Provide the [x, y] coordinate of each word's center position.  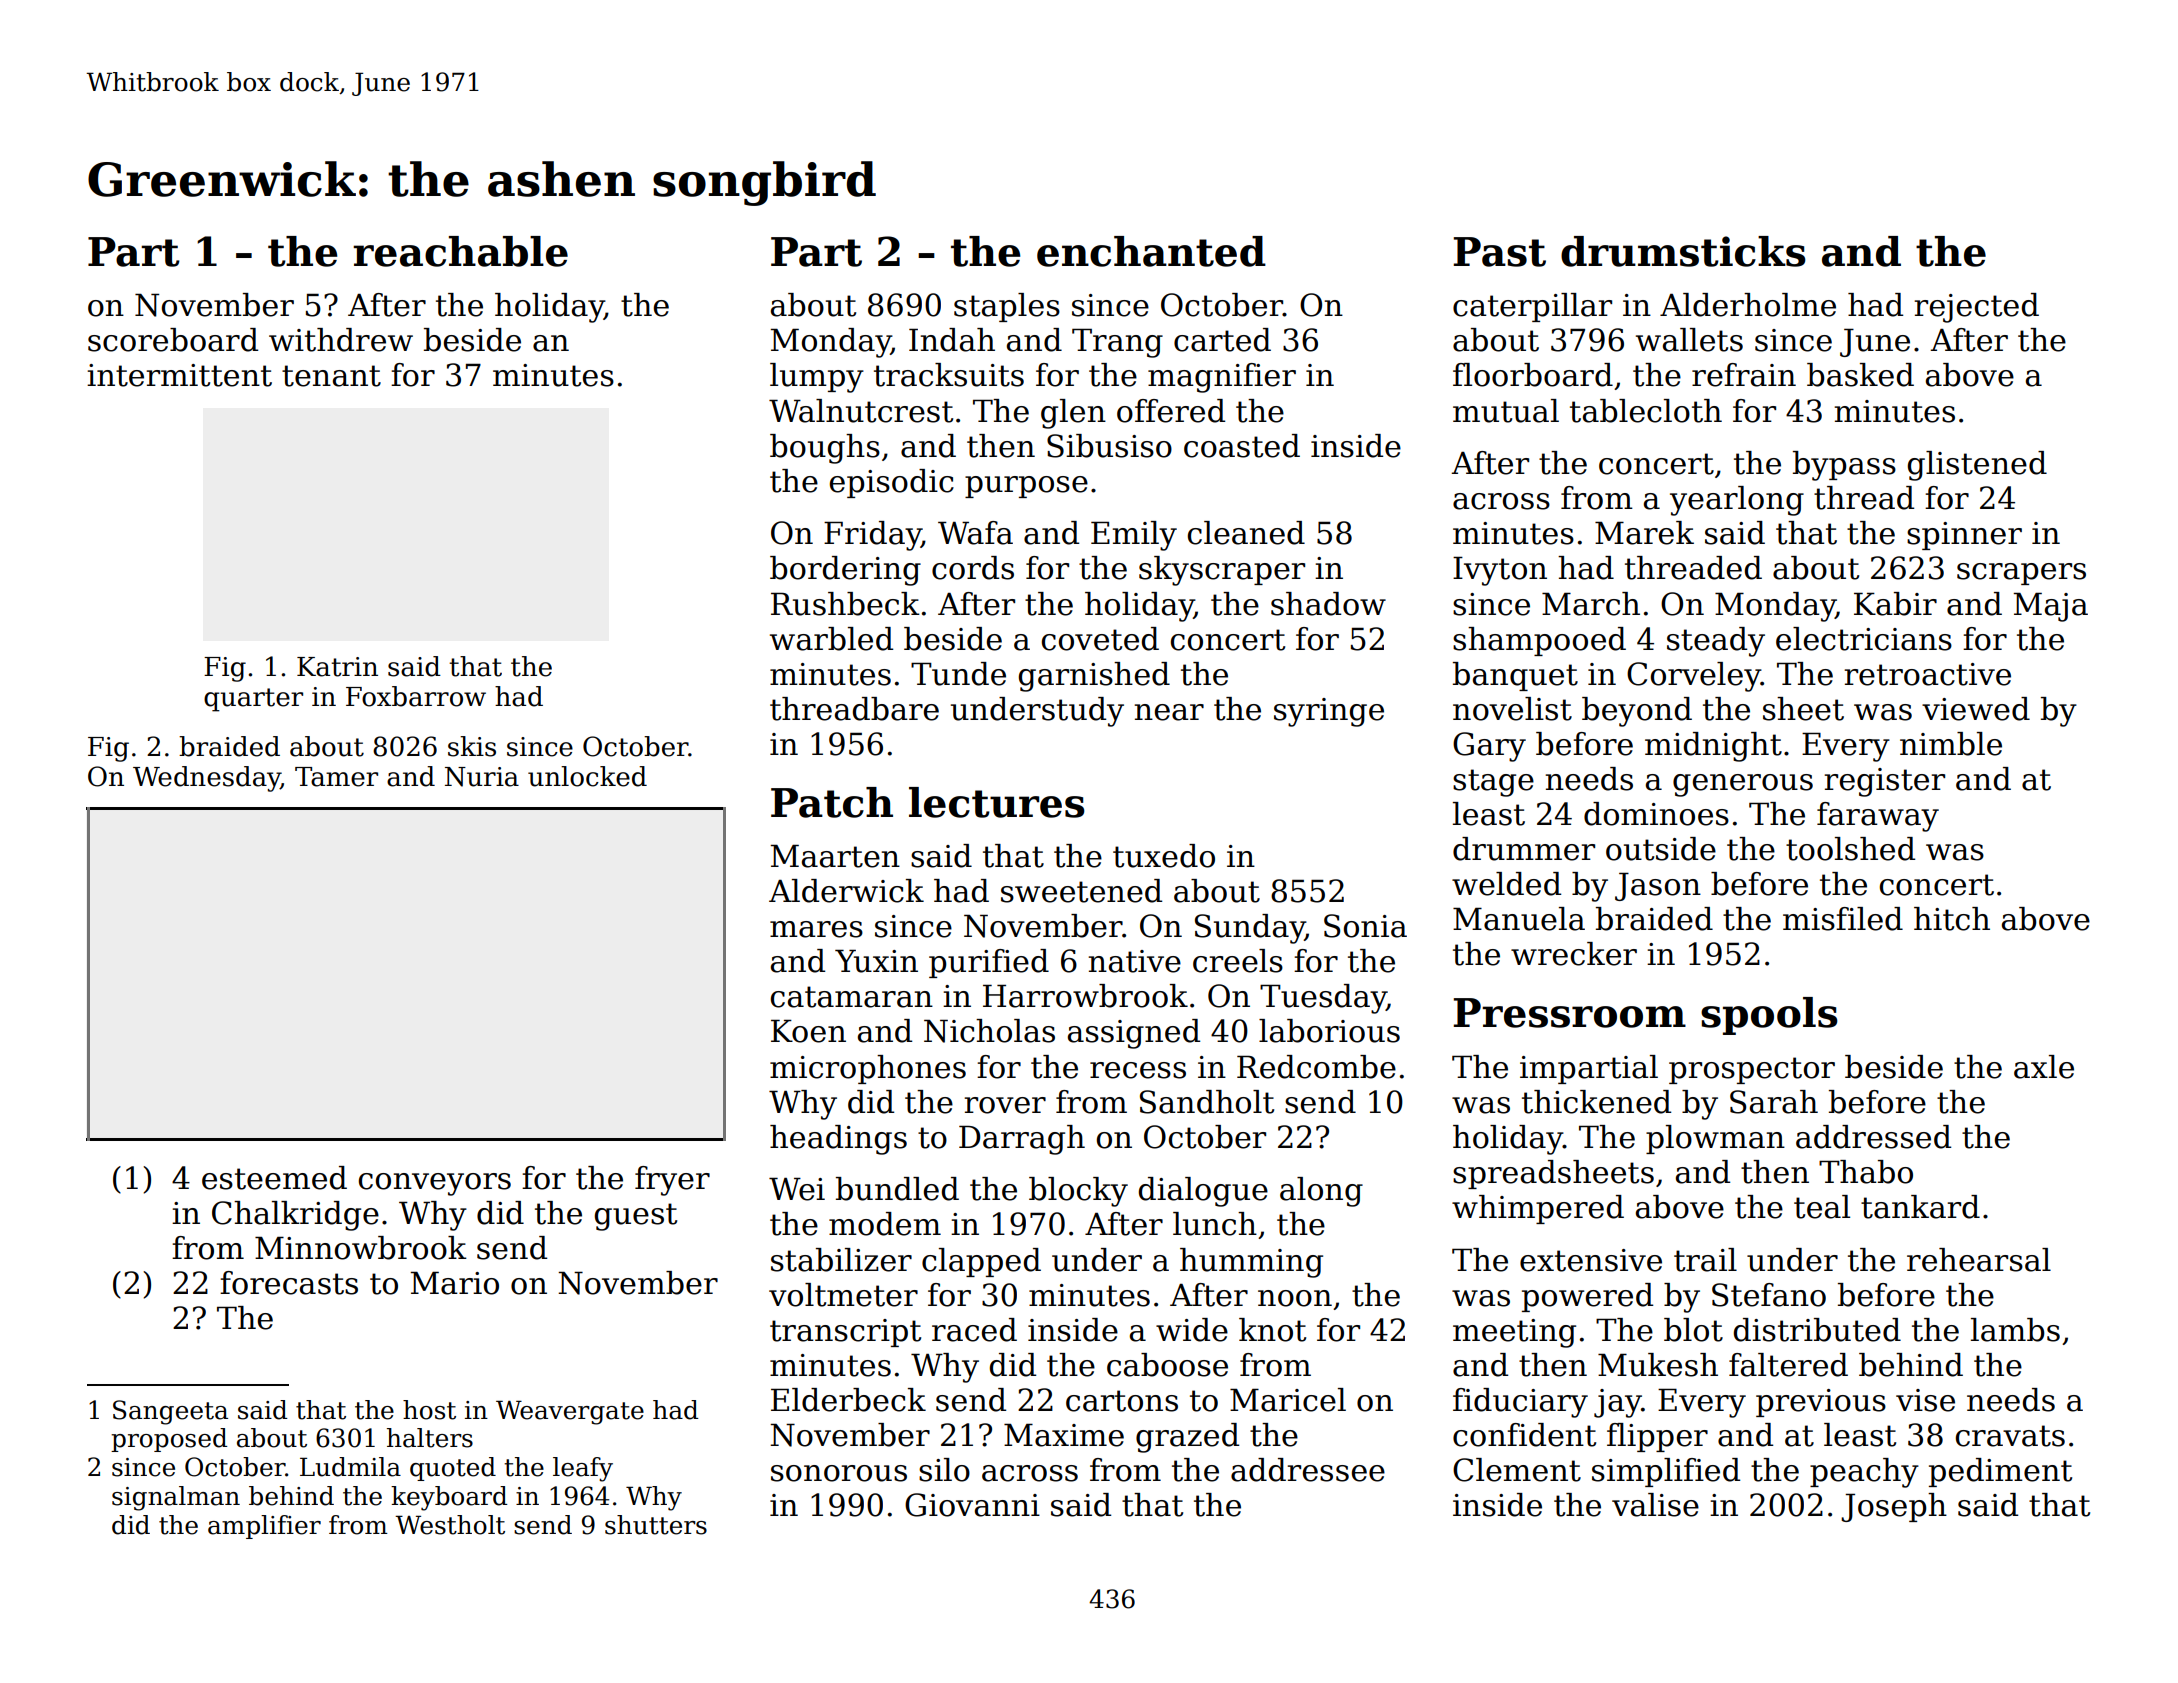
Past [1500, 252]
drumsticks [1683, 251]
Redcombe [1316, 1067]
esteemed [274, 1178]
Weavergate [570, 1412]
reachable [460, 251]
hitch [1952, 919]
